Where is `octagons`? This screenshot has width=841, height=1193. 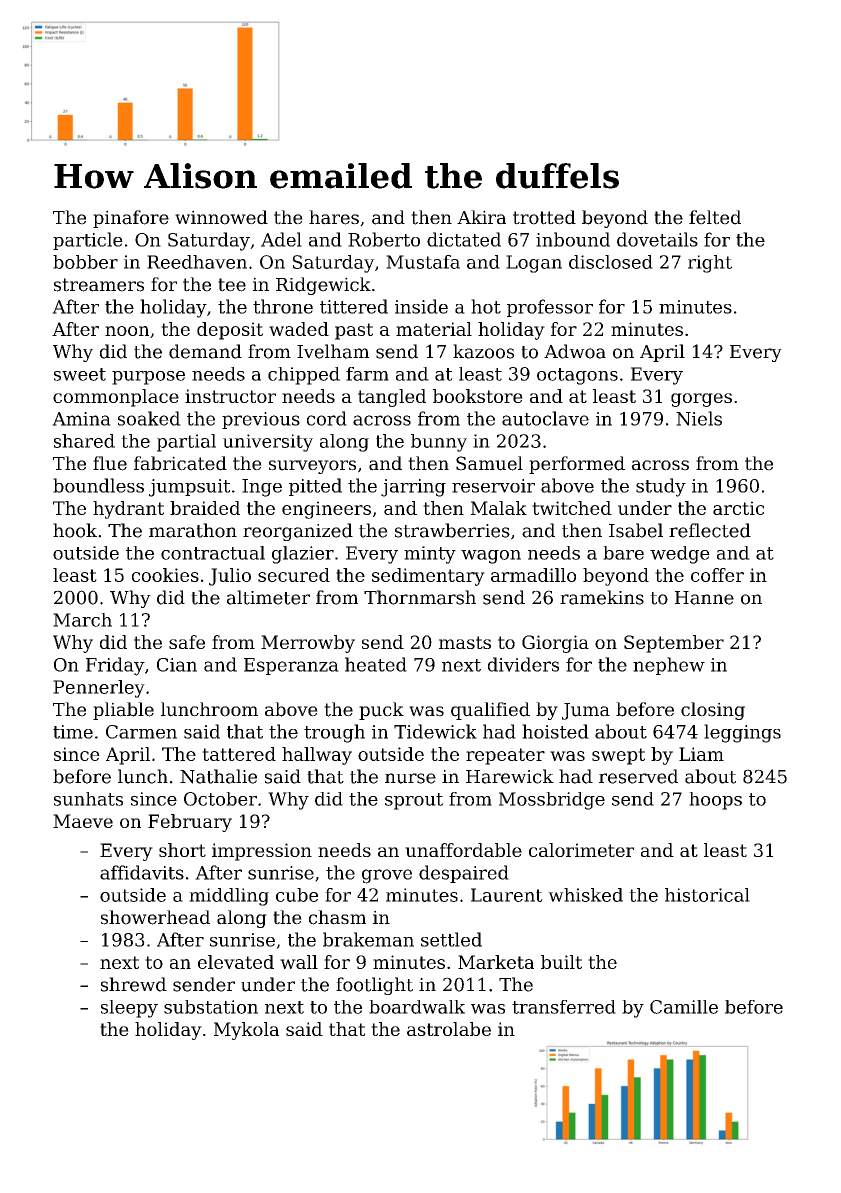
octagons is located at coordinates (577, 376).
